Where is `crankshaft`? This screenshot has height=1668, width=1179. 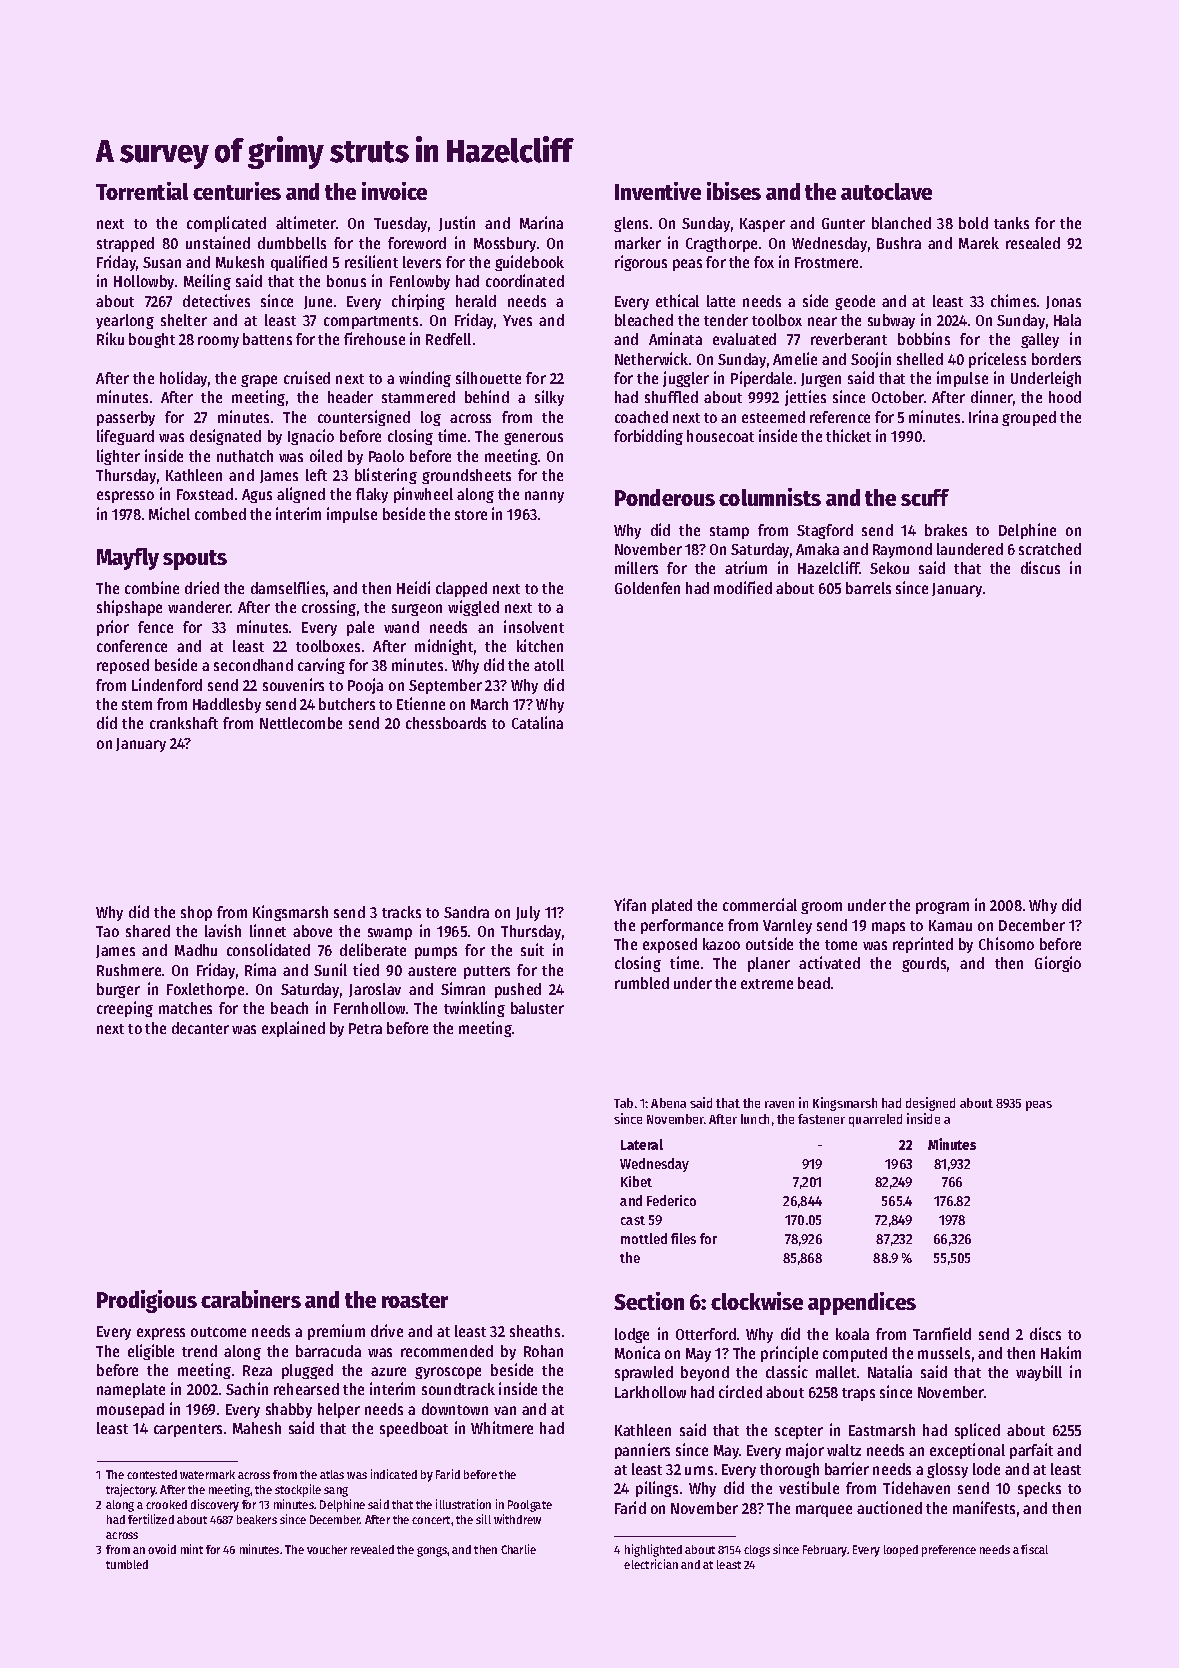
crankshaft is located at coordinates (184, 723).
